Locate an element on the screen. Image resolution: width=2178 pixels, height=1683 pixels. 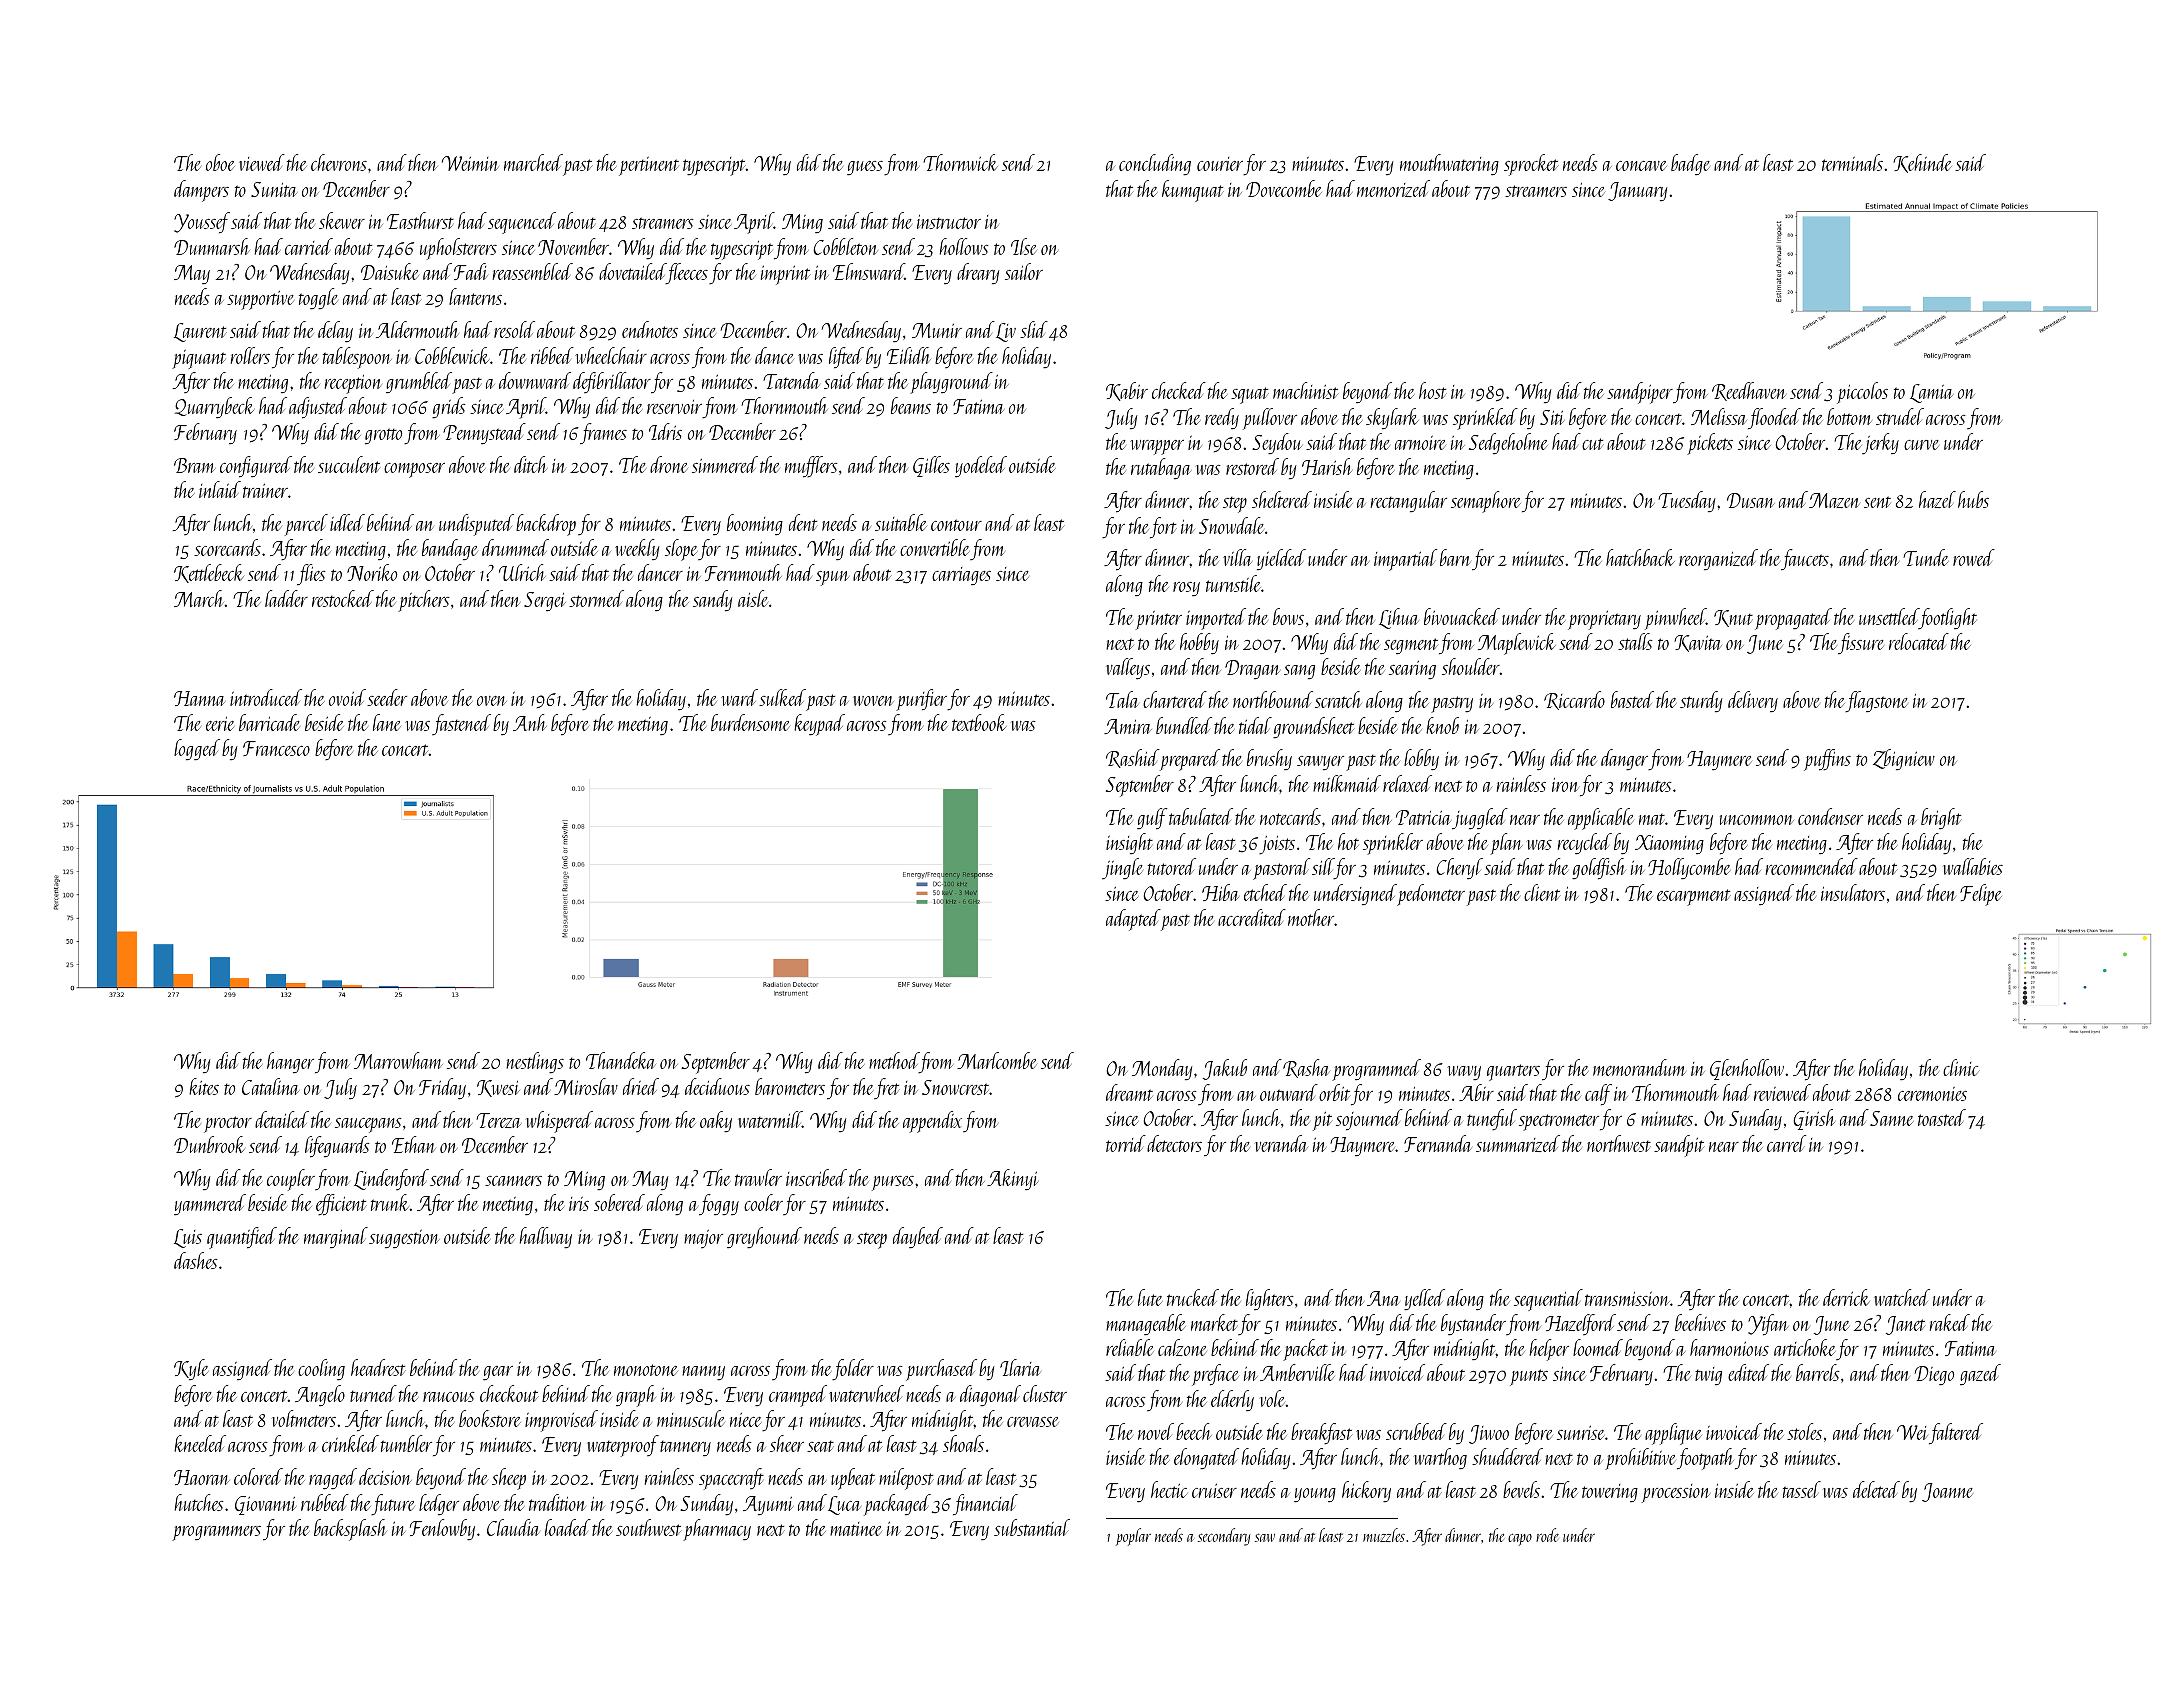
Anh is located at coordinates (530, 722).
